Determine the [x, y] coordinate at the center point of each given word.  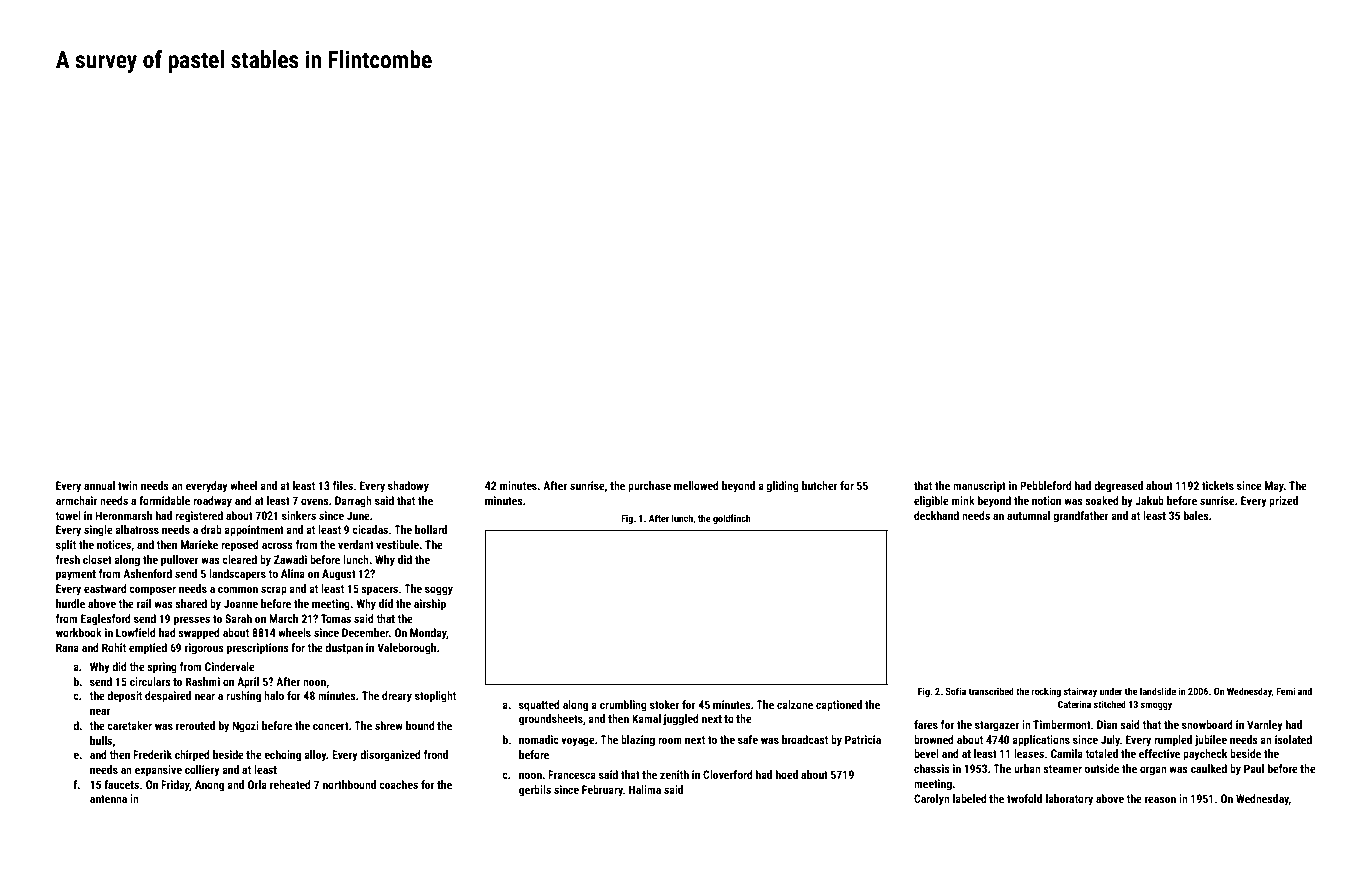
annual [99, 485]
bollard [431, 529]
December [365, 632]
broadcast [805, 739]
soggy [439, 591]
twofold [1024, 798]
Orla [257, 784]
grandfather [1081, 517]
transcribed [991, 691]
